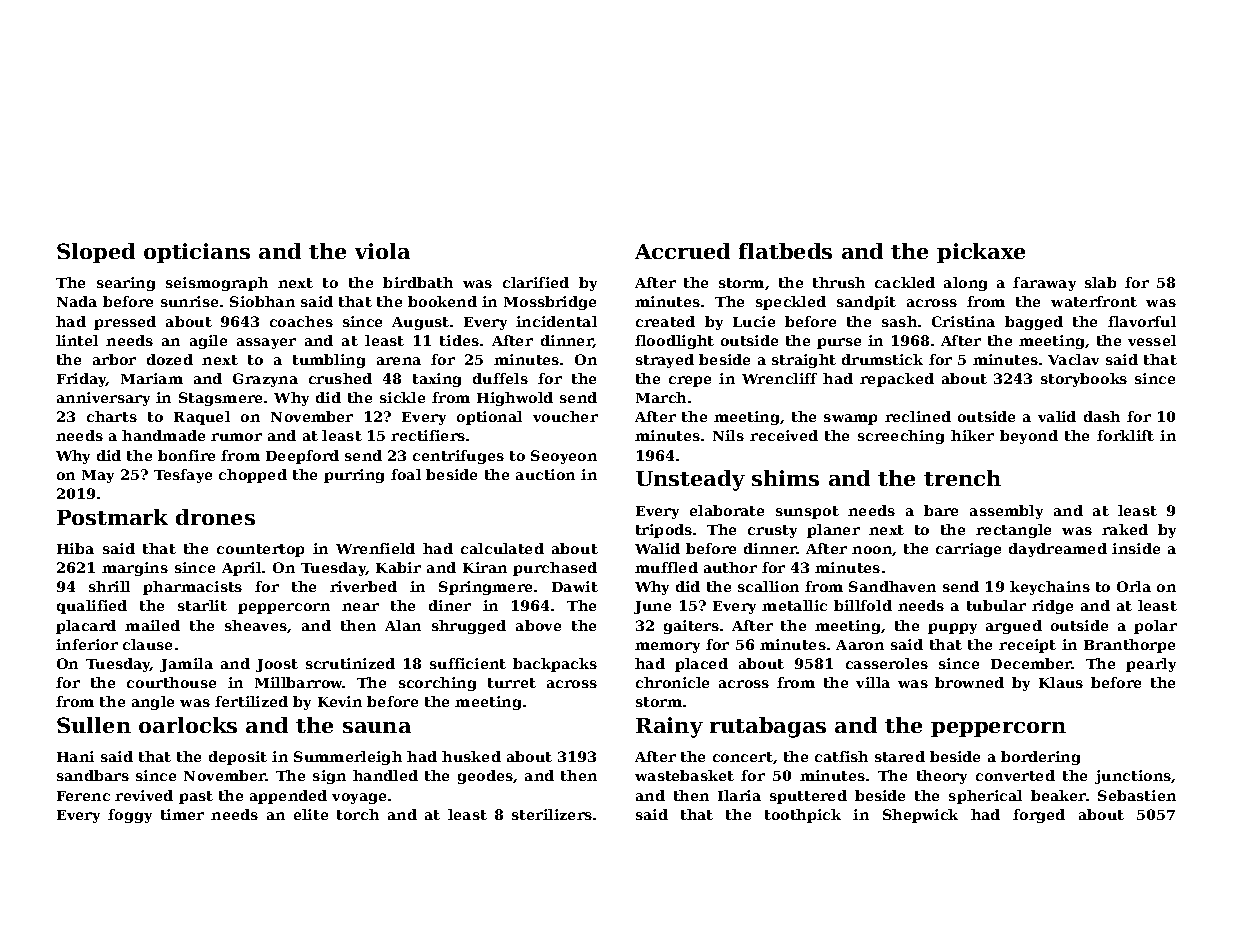  What do you see at coordinates (754, 321) in the screenshot?
I see `Lucie` at bounding box center [754, 321].
